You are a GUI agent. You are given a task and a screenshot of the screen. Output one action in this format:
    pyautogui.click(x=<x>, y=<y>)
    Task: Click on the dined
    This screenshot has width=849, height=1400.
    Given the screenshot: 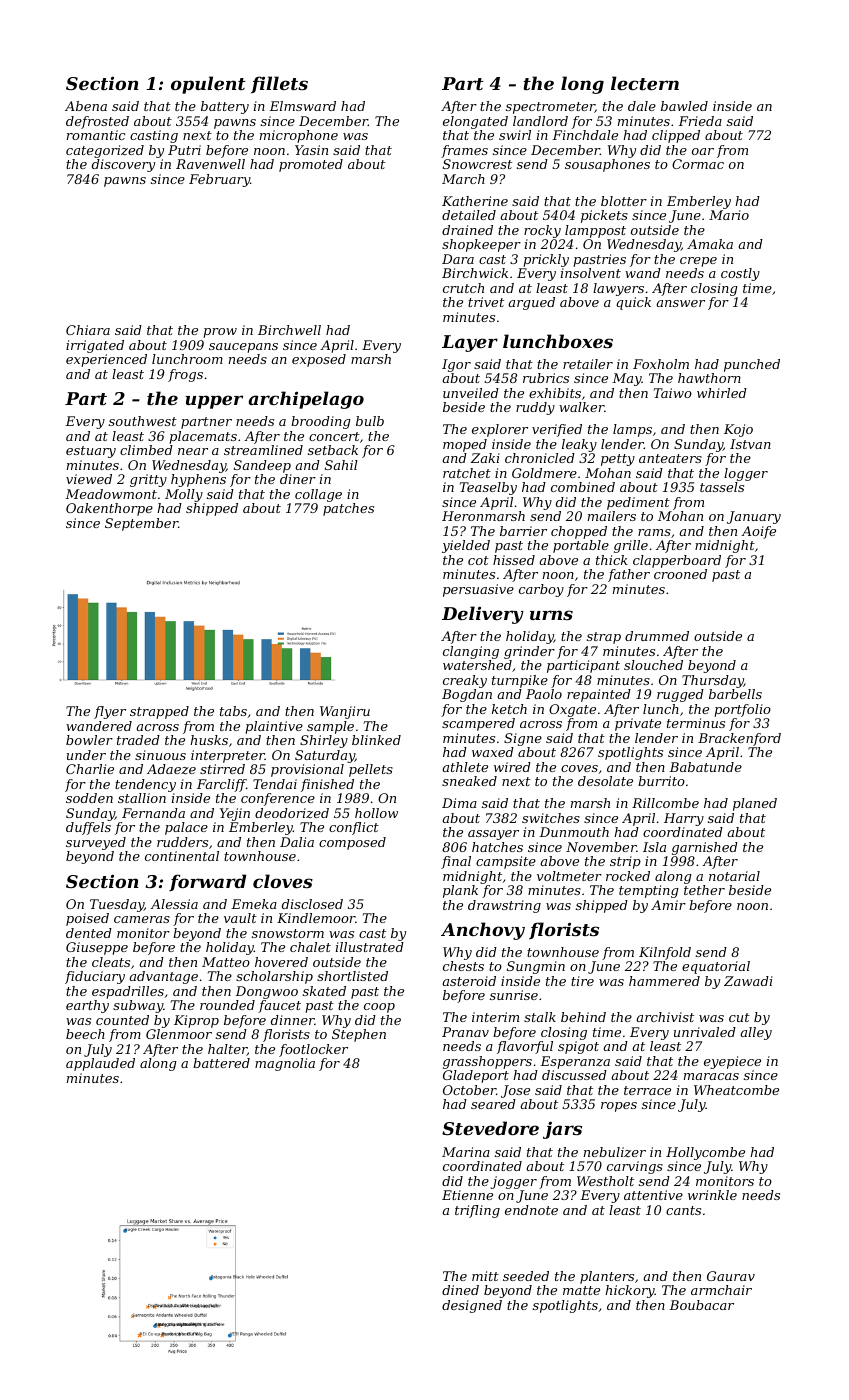 What is the action you would take?
    pyautogui.click(x=460, y=1290)
